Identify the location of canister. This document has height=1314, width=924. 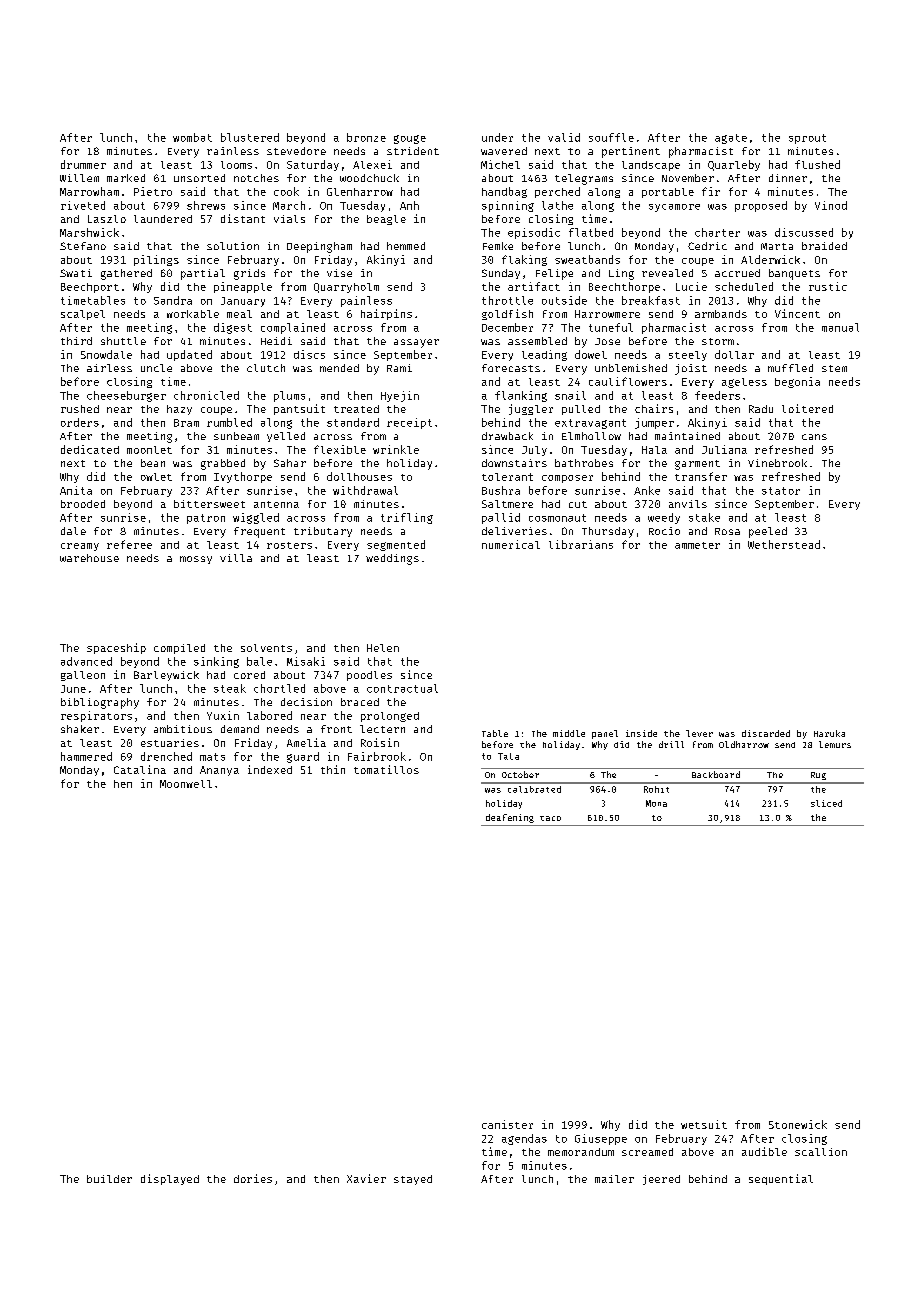
(507, 1124).
